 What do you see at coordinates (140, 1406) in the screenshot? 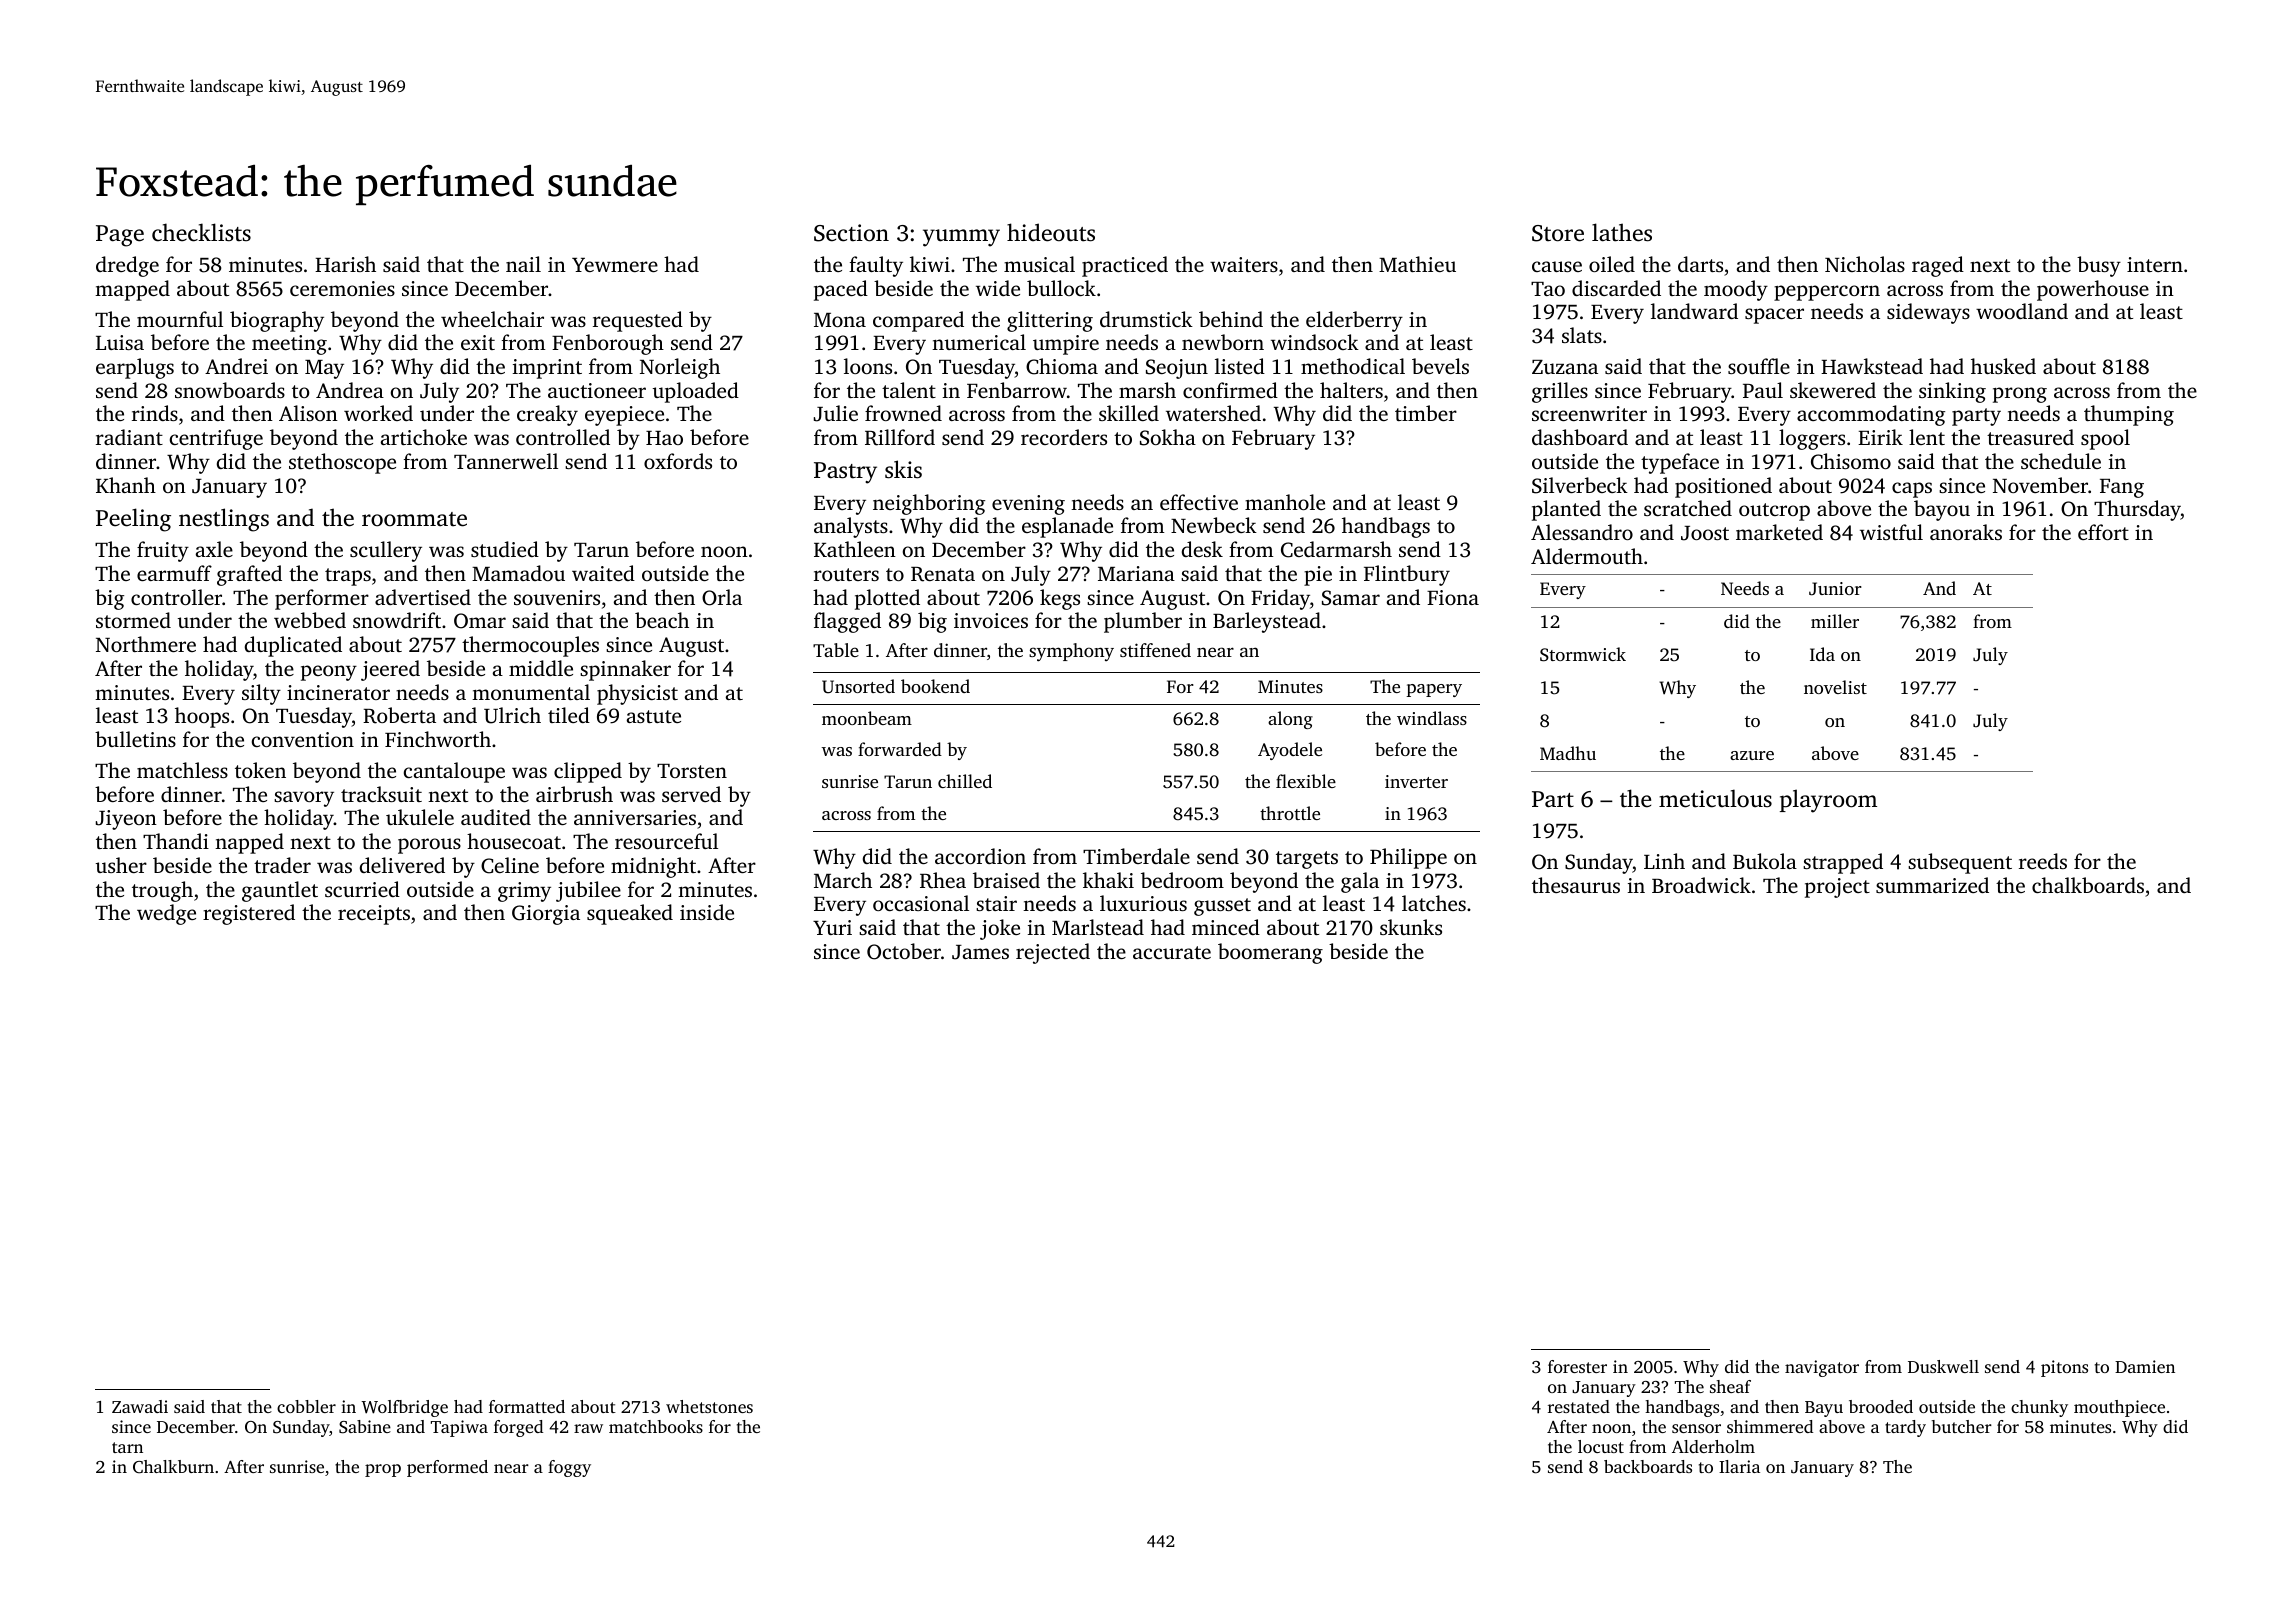
I see `Zawadi` at bounding box center [140, 1406].
